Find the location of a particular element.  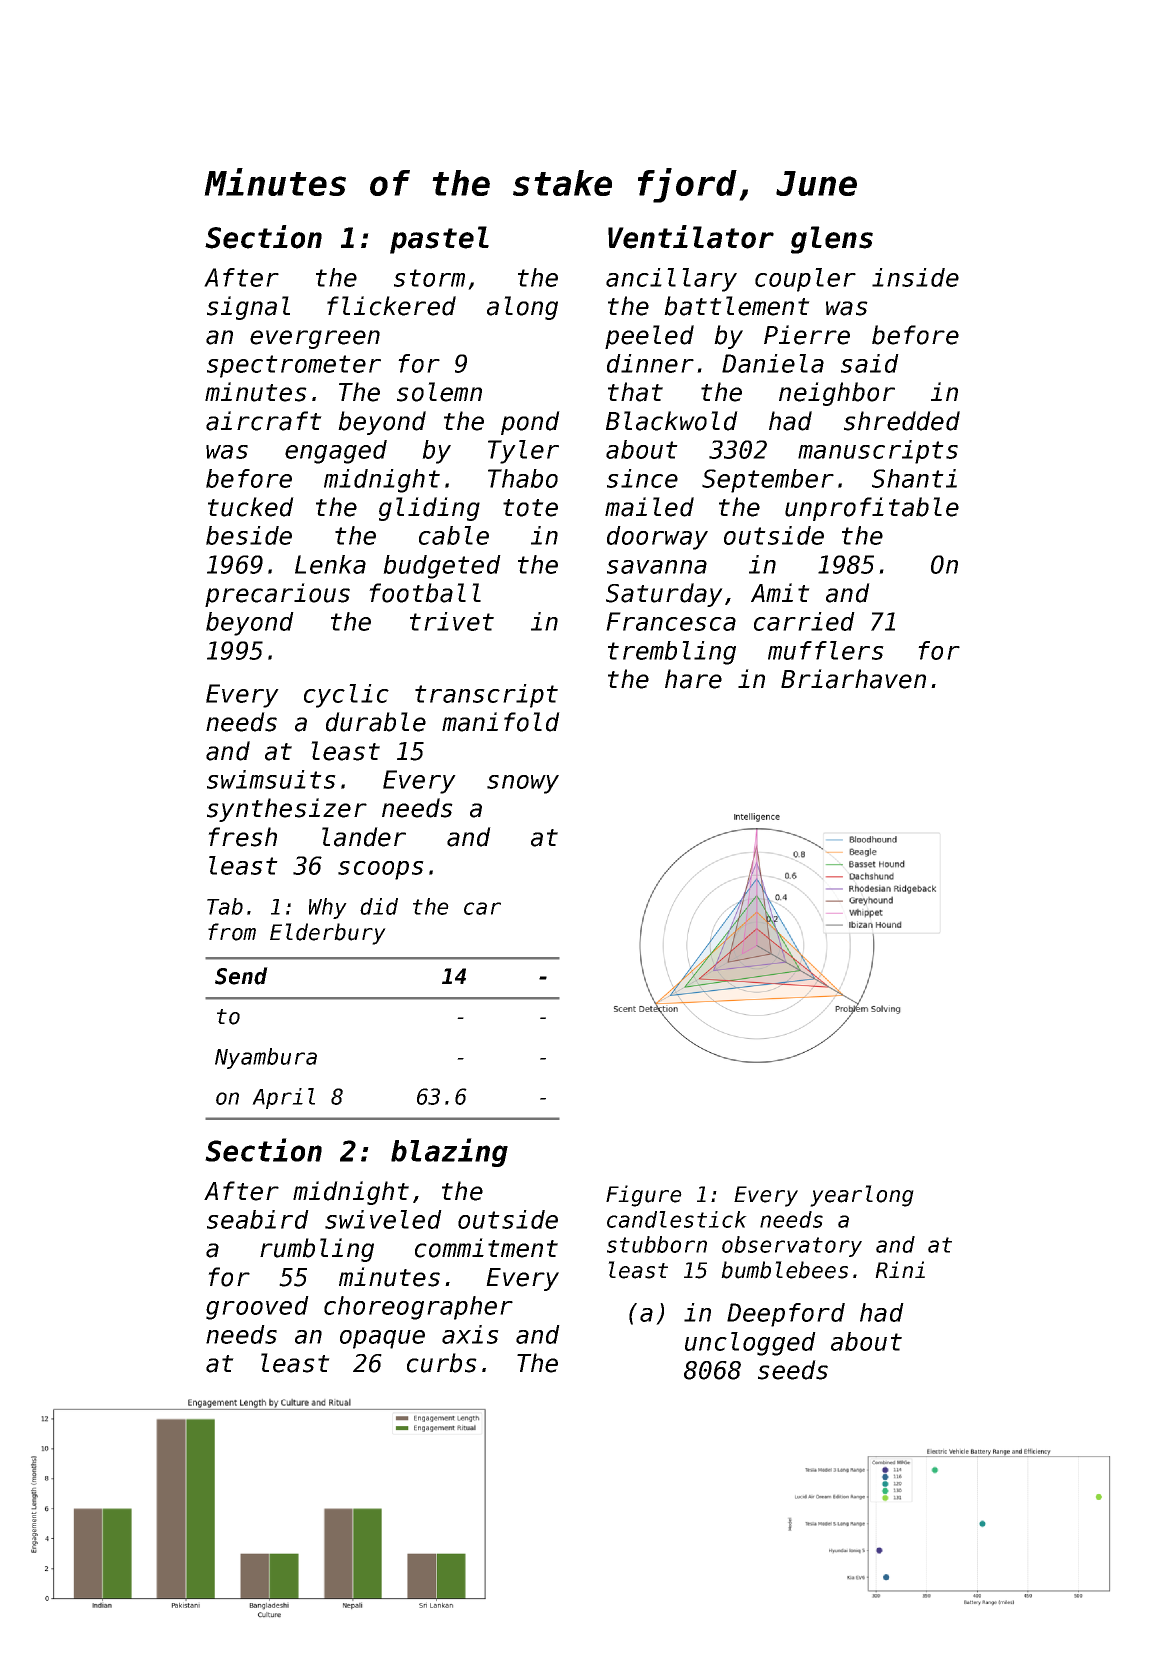

grooved is located at coordinates (257, 1308).
